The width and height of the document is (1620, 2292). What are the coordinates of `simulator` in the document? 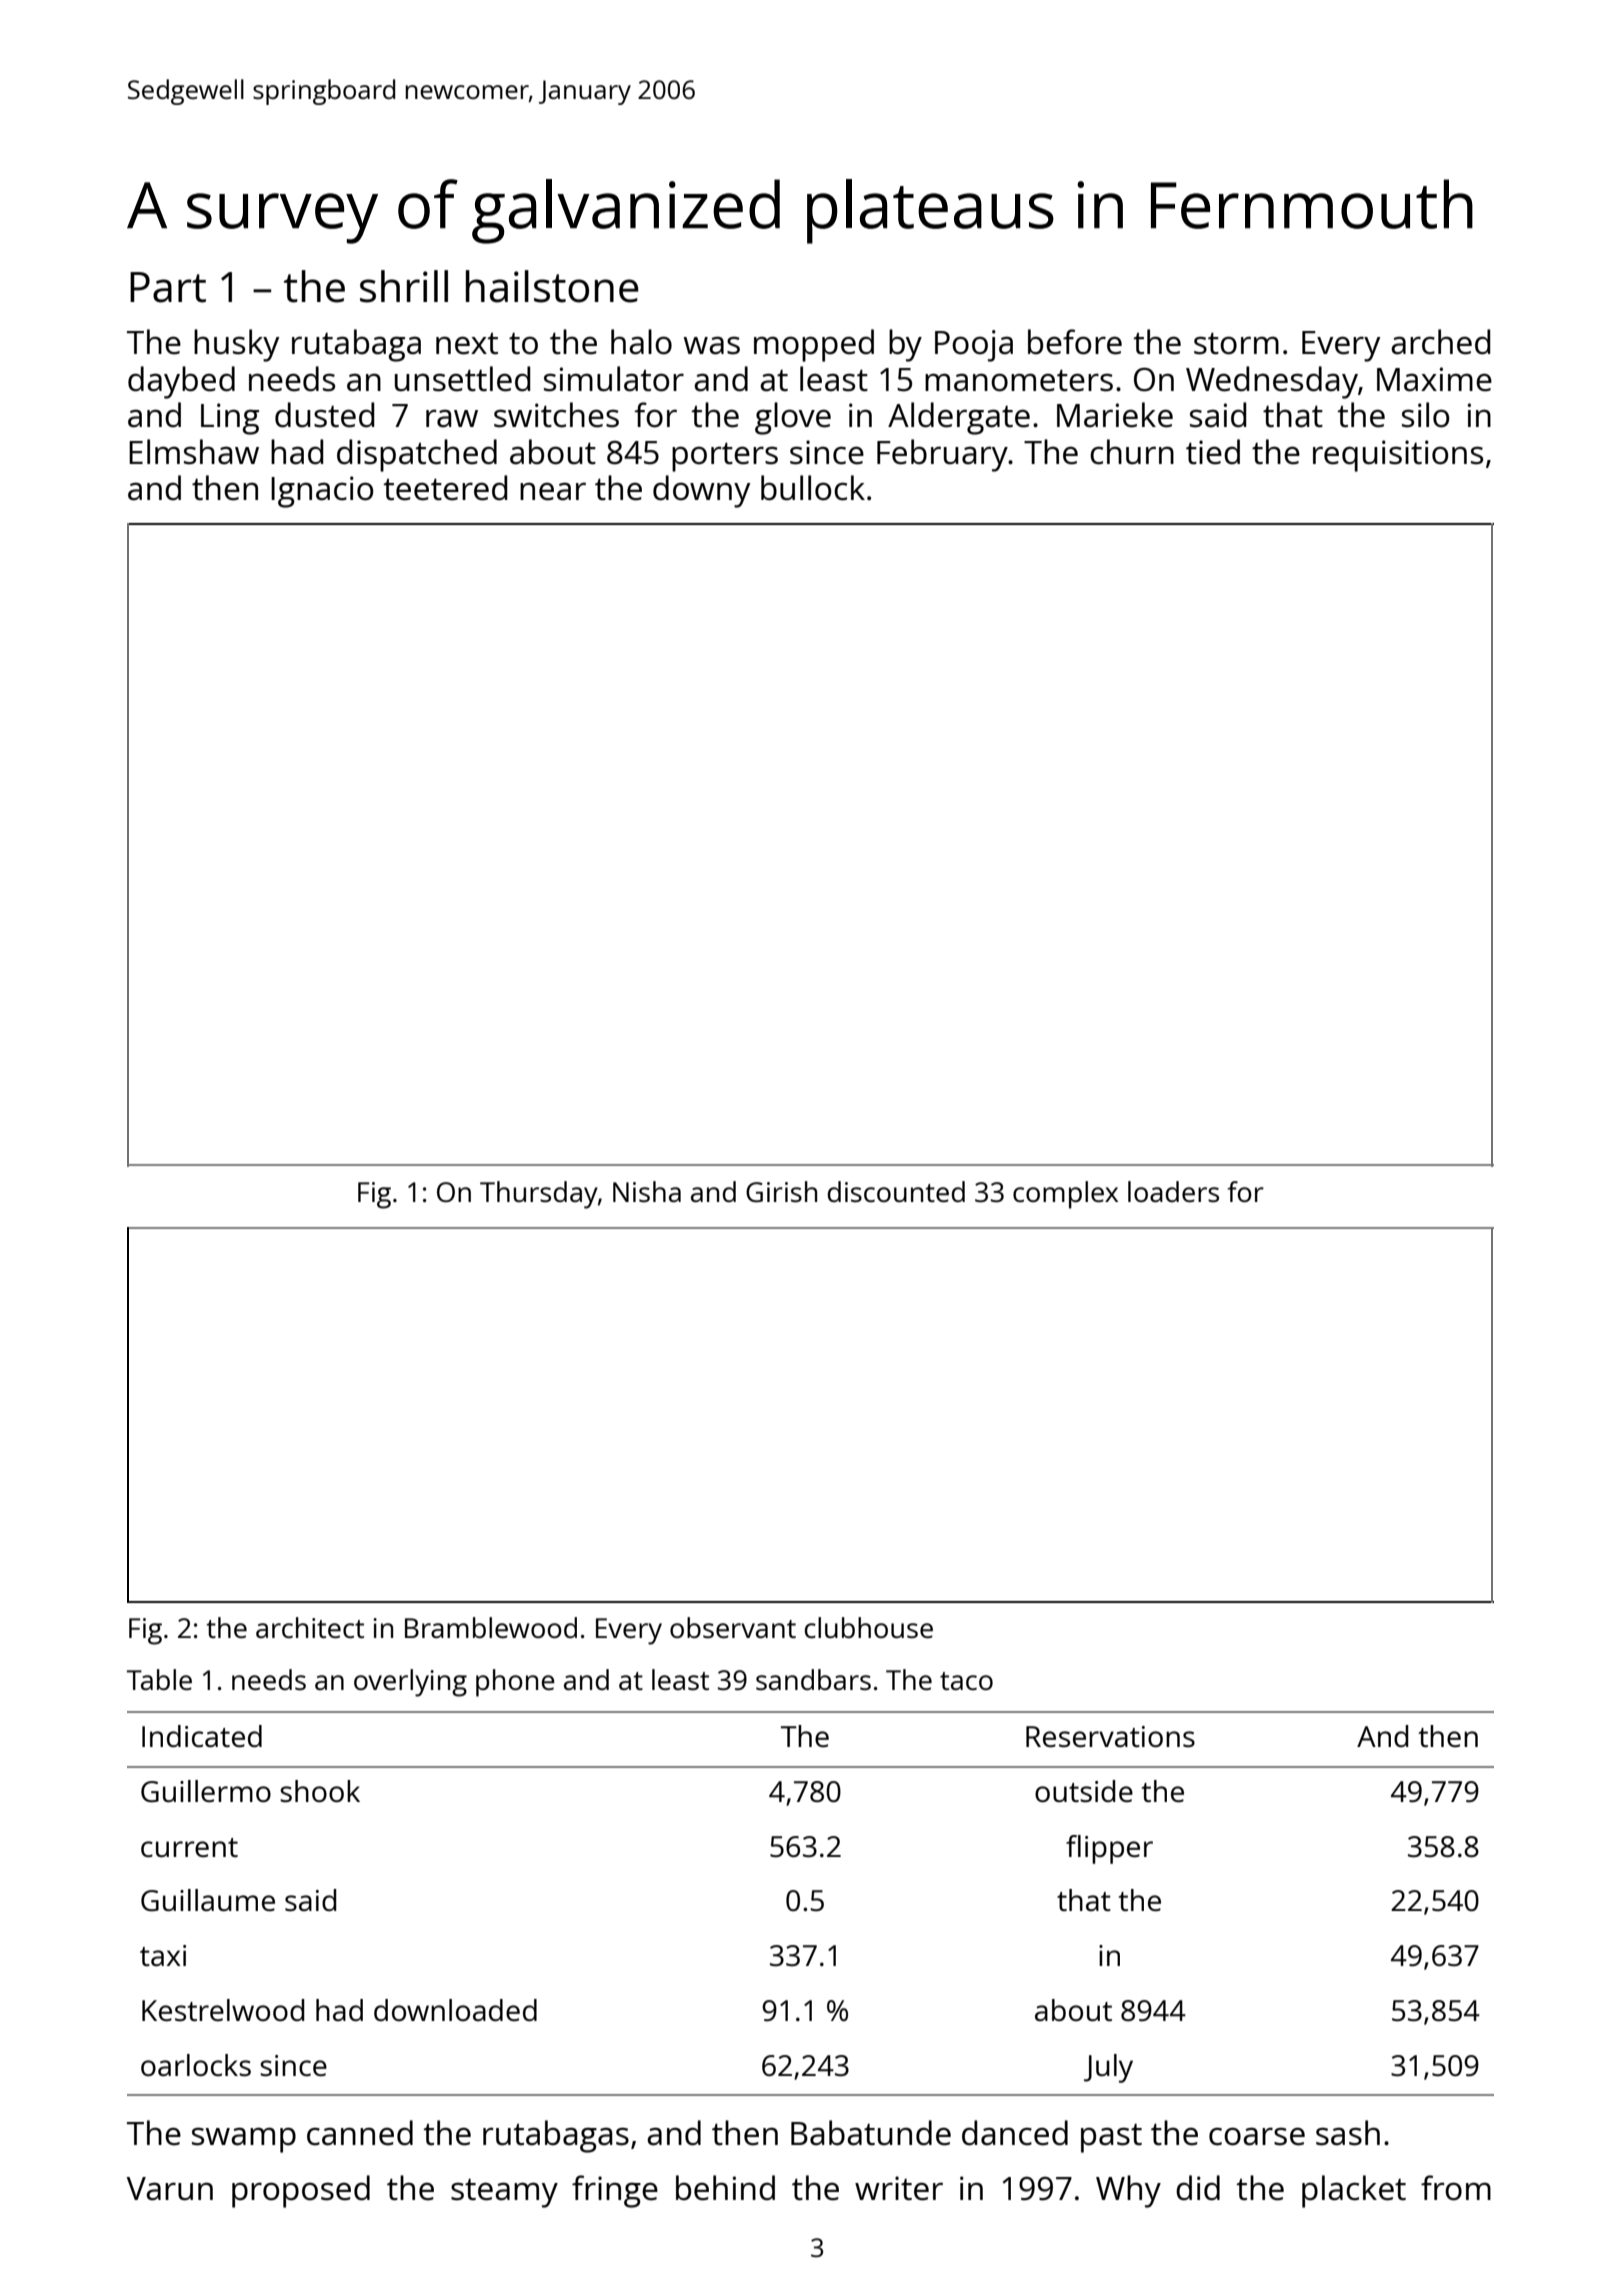 It's located at (614, 379).
